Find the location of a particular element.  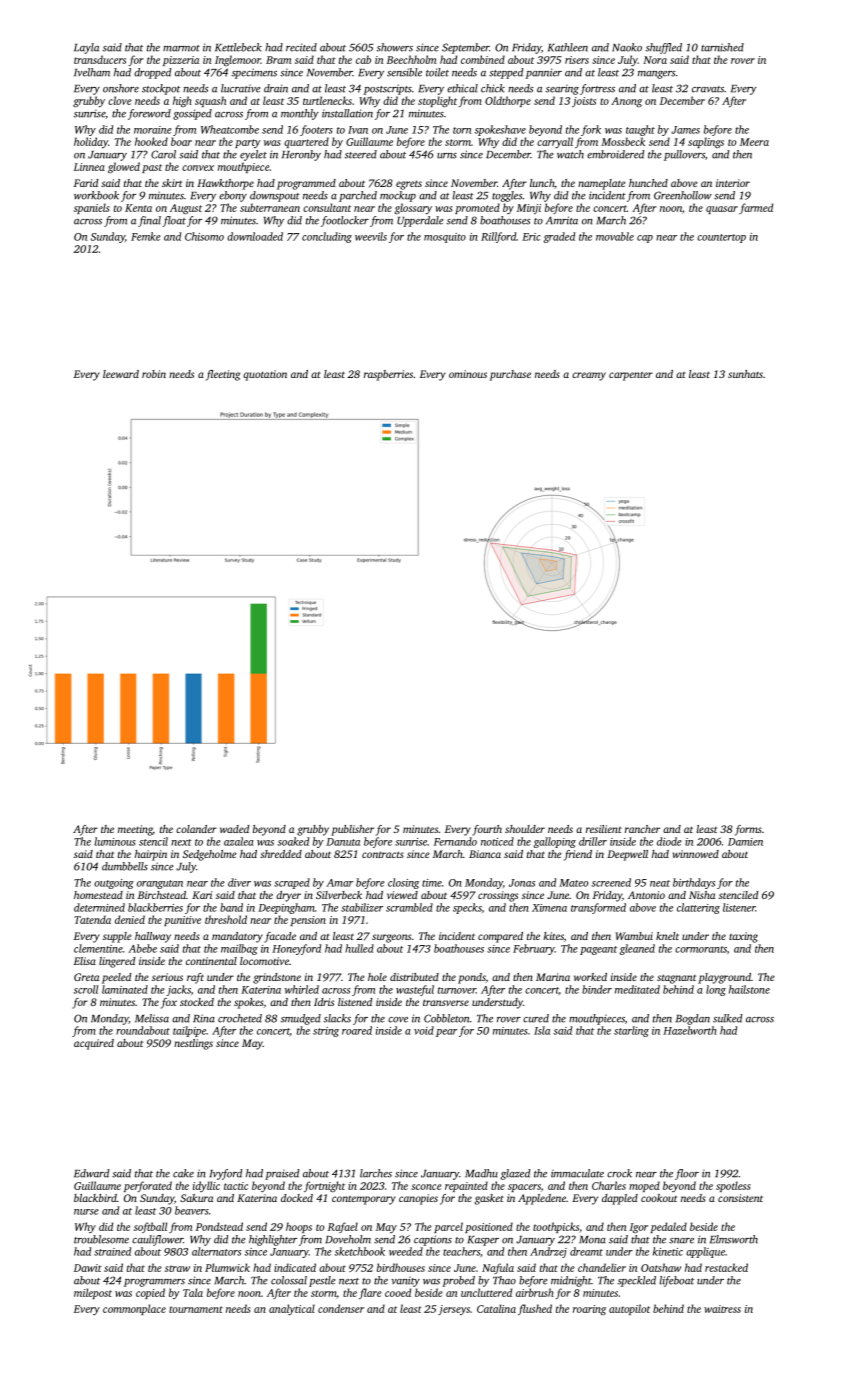

rancher is located at coordinates (642, 829).
